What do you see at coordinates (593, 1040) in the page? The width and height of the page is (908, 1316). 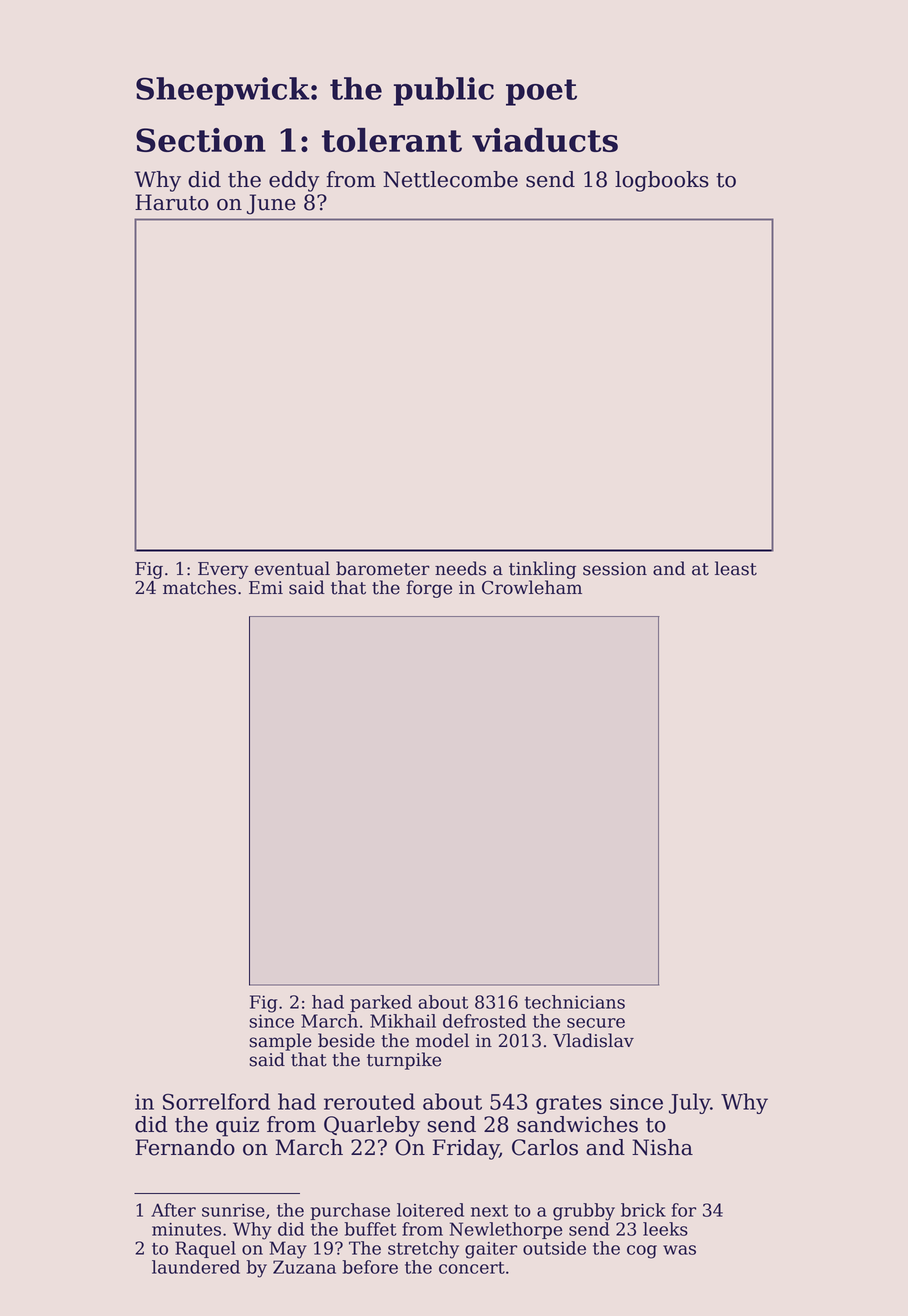 I see `Vladislav` at bounding box center [593, 1040].
